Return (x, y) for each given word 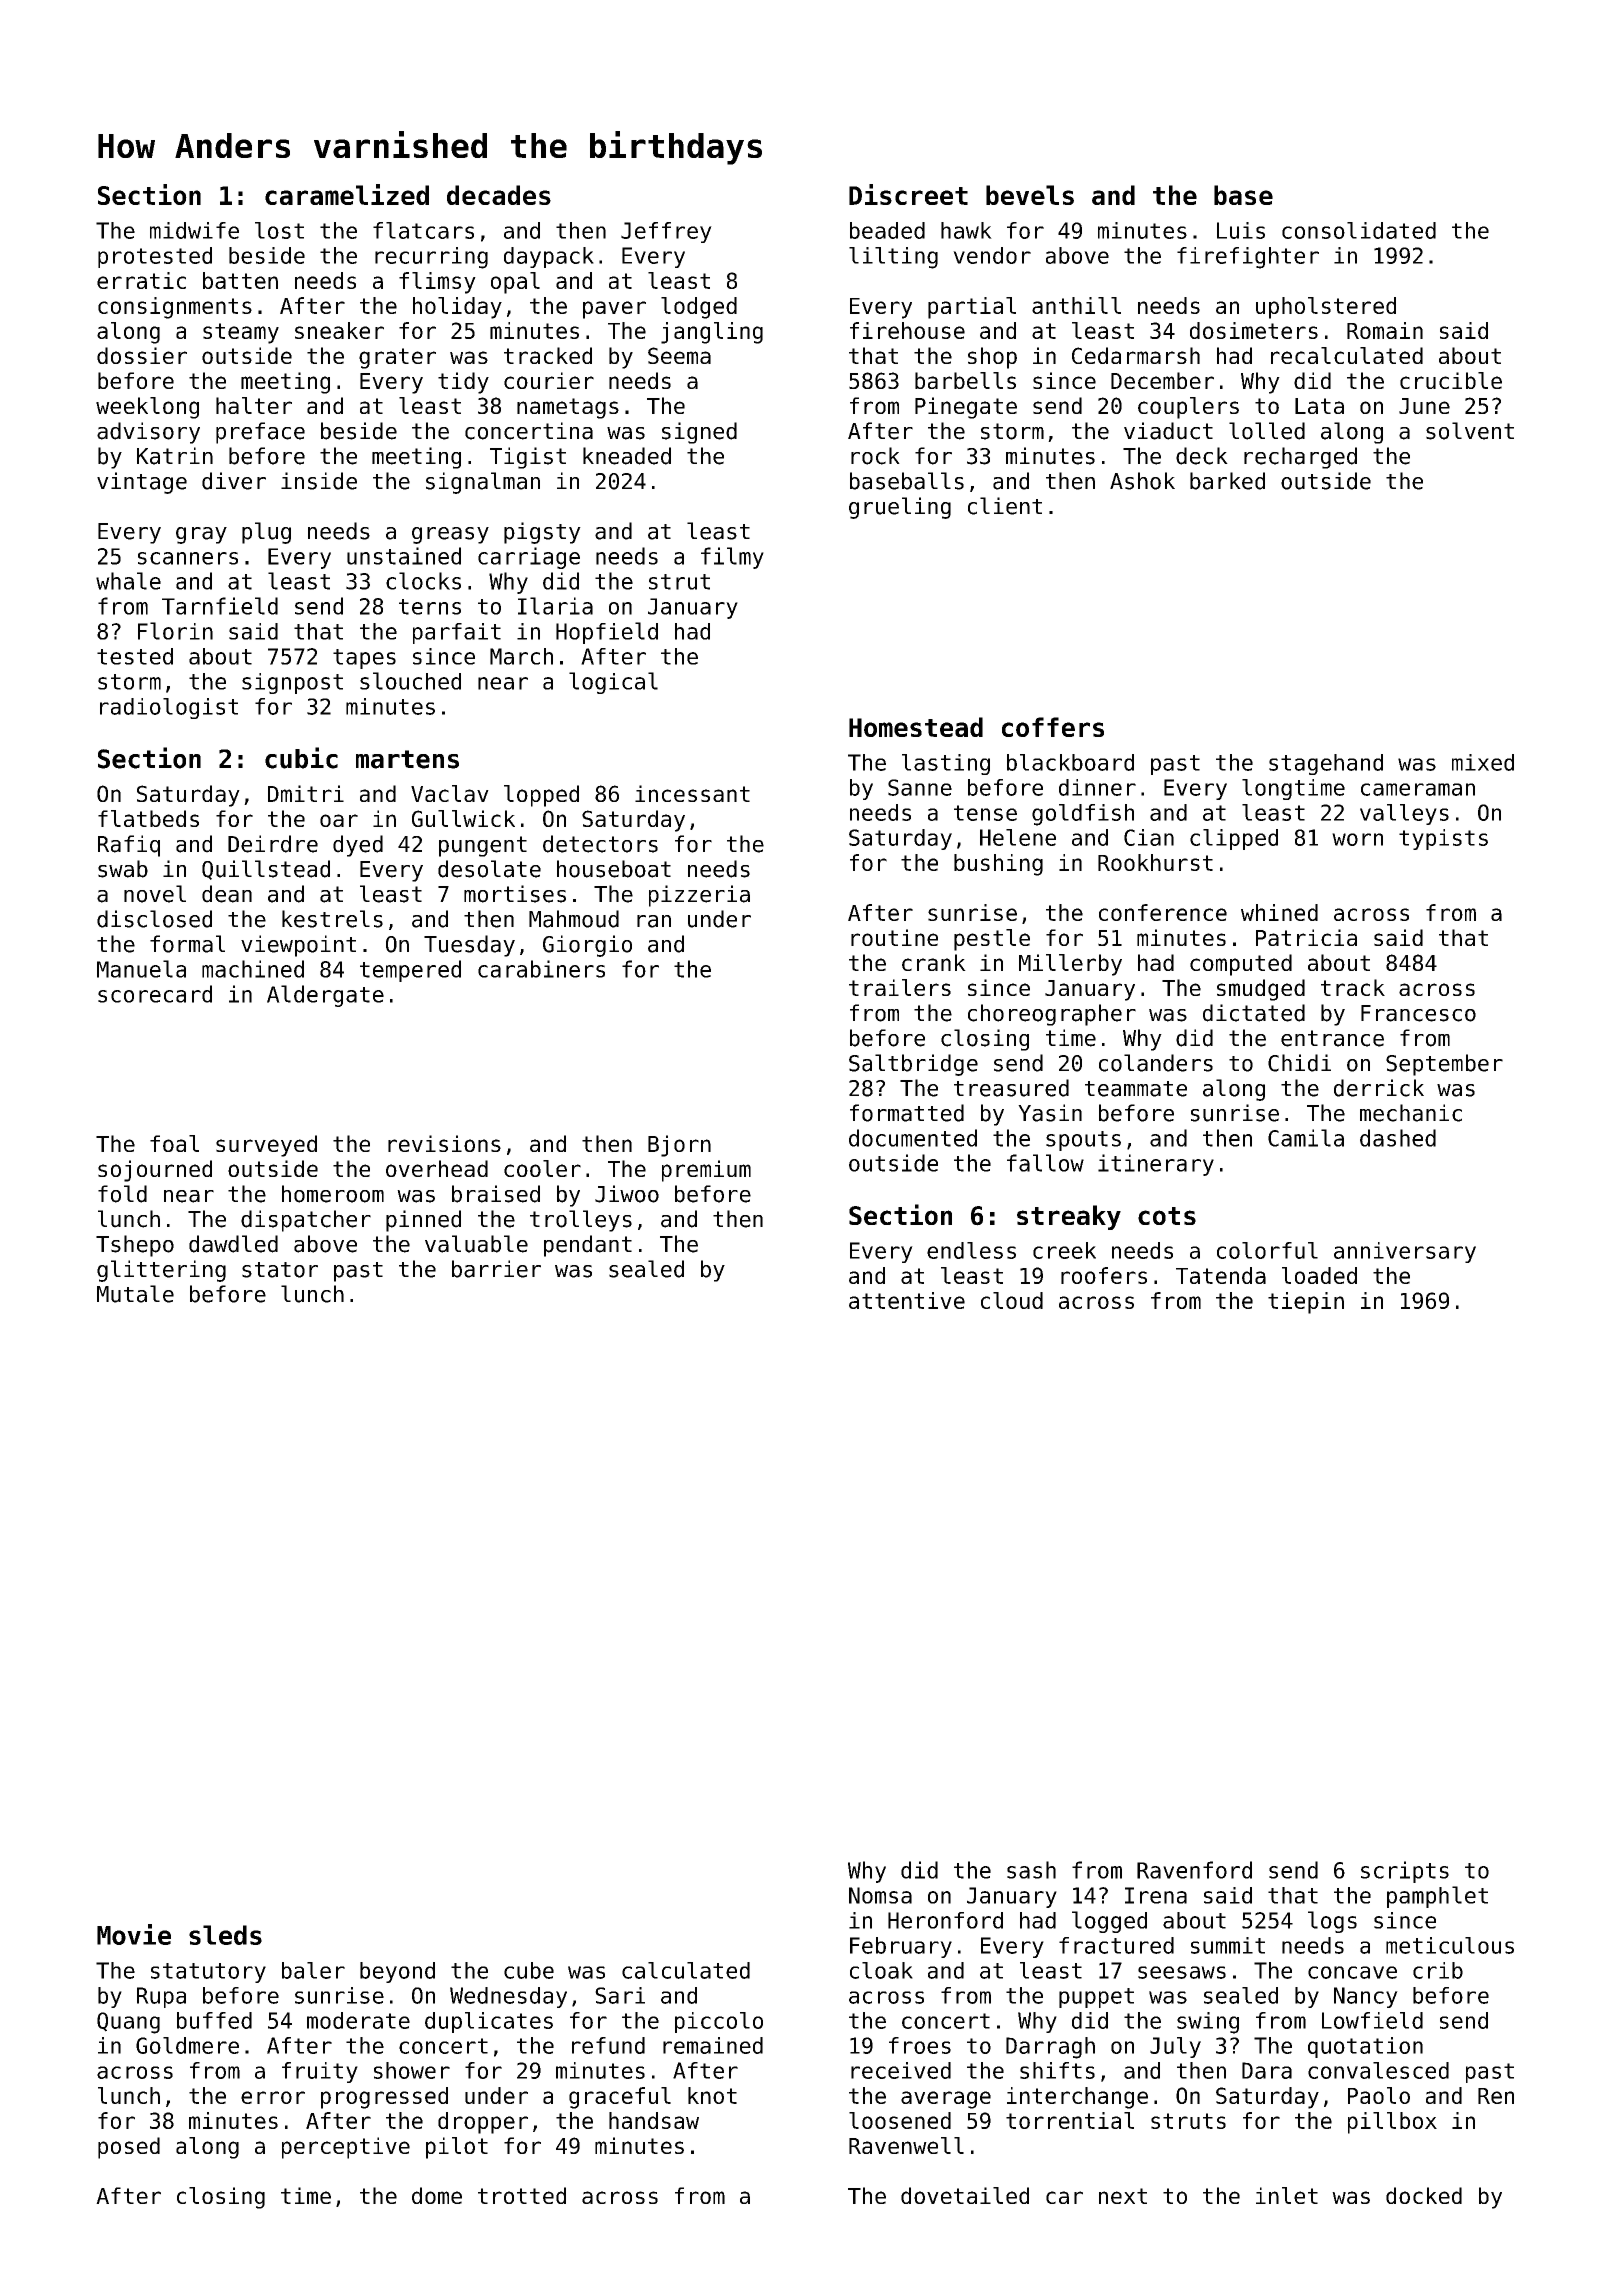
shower (412, 2070)
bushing (998, 865)
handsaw (654, 2120)
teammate (1136, 1089)
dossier (142, 355)
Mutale (135, 1294)
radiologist (169, 708)
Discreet (908, 194)
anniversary (1405, 1252)
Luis (1241, 230)
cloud (1012, 1300)
